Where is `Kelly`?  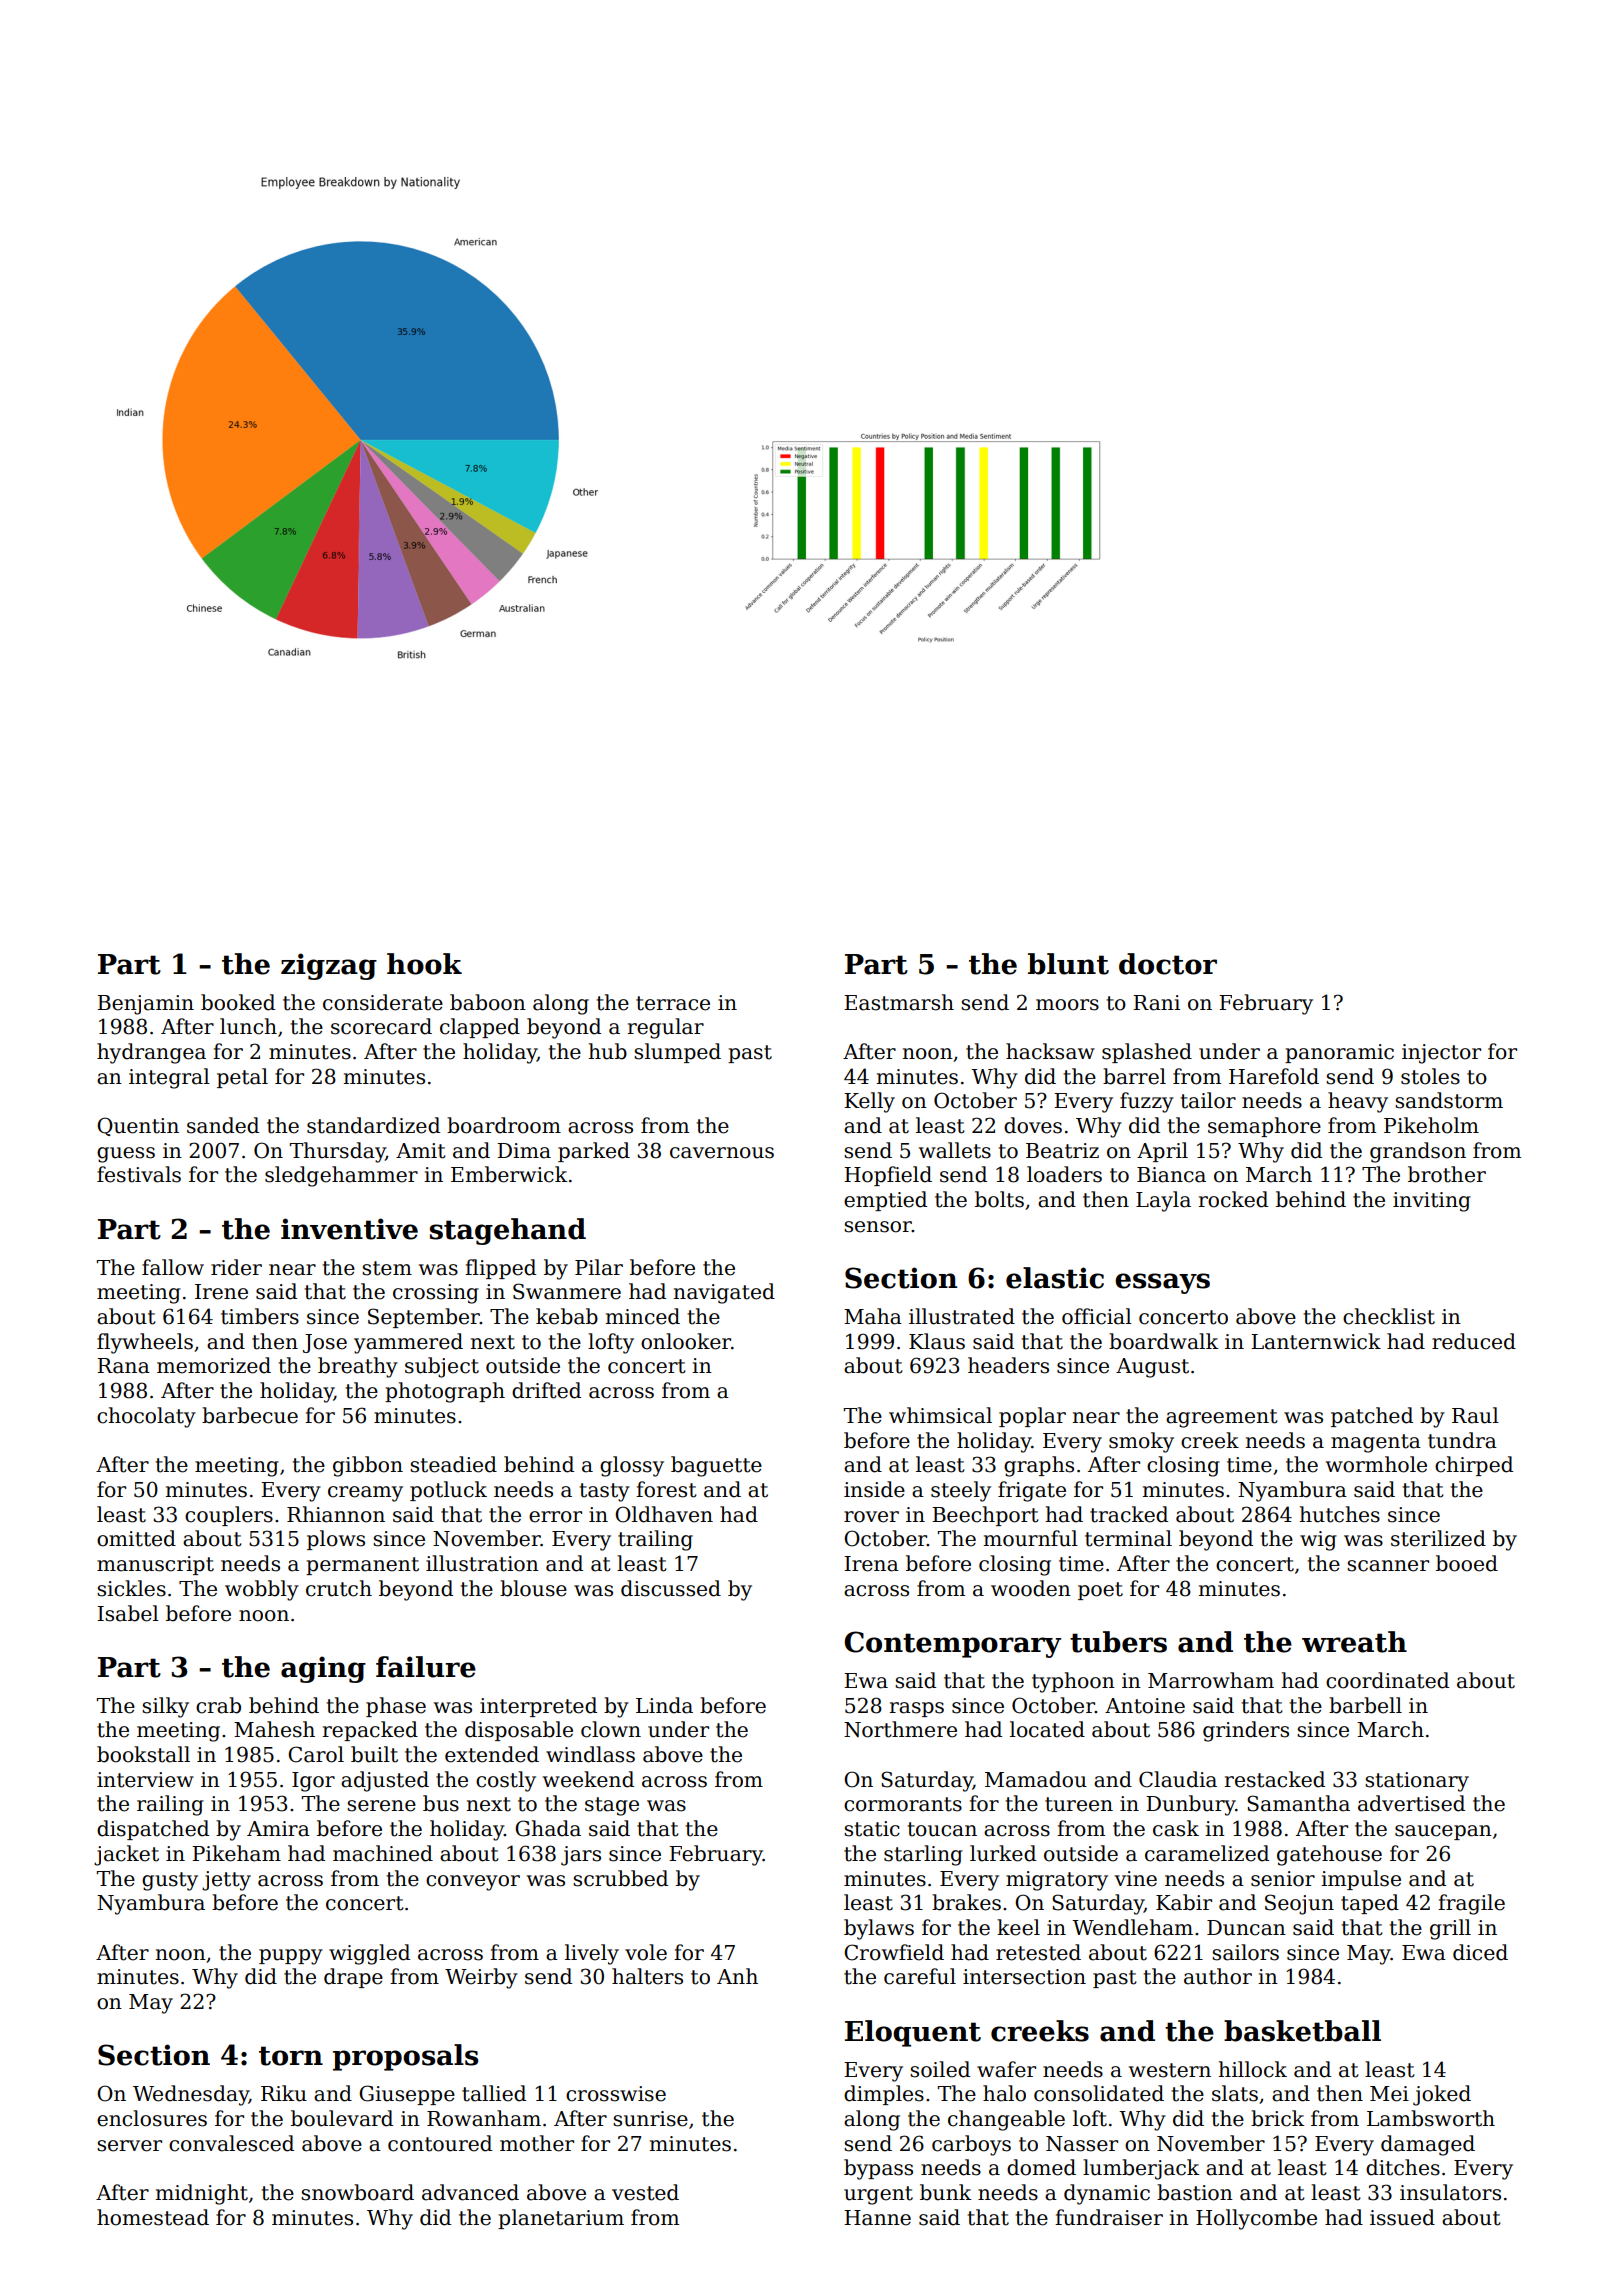 Kelly is located at coordinates (869, 1102).
